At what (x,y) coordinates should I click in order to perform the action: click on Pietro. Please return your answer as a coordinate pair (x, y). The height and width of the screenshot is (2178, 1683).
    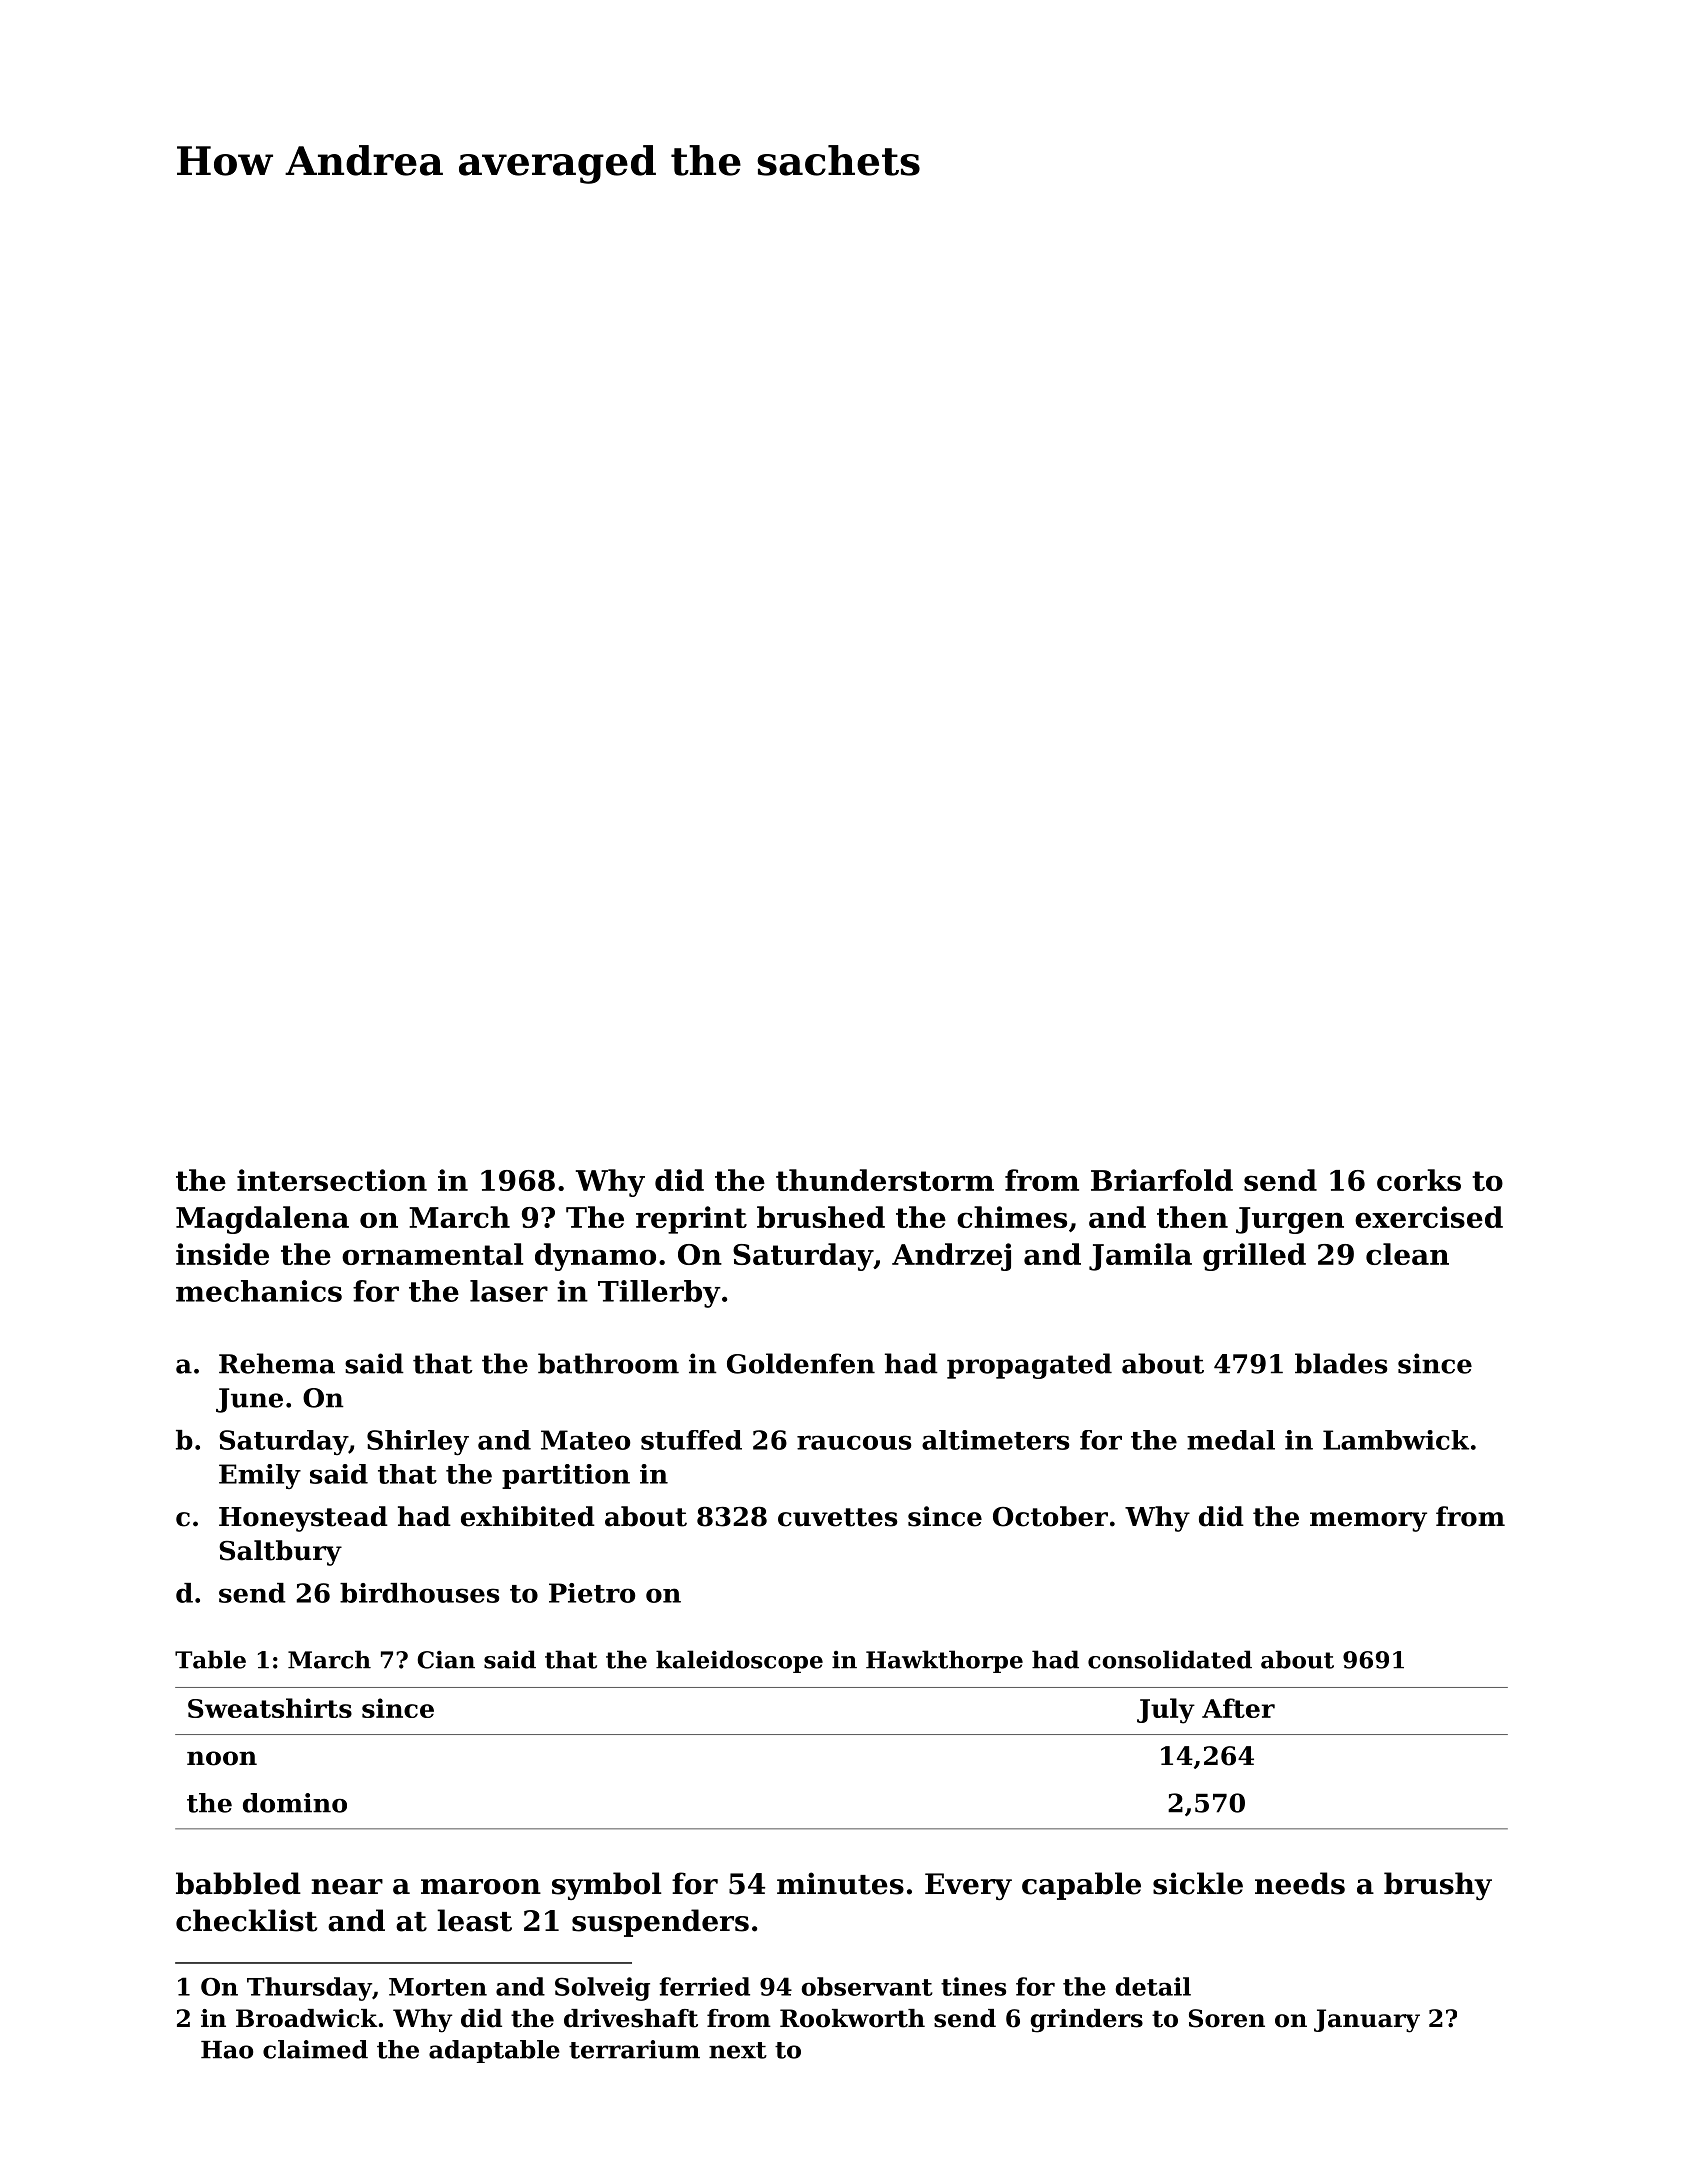
    Looking at the image, I should click on (592, 1593).
